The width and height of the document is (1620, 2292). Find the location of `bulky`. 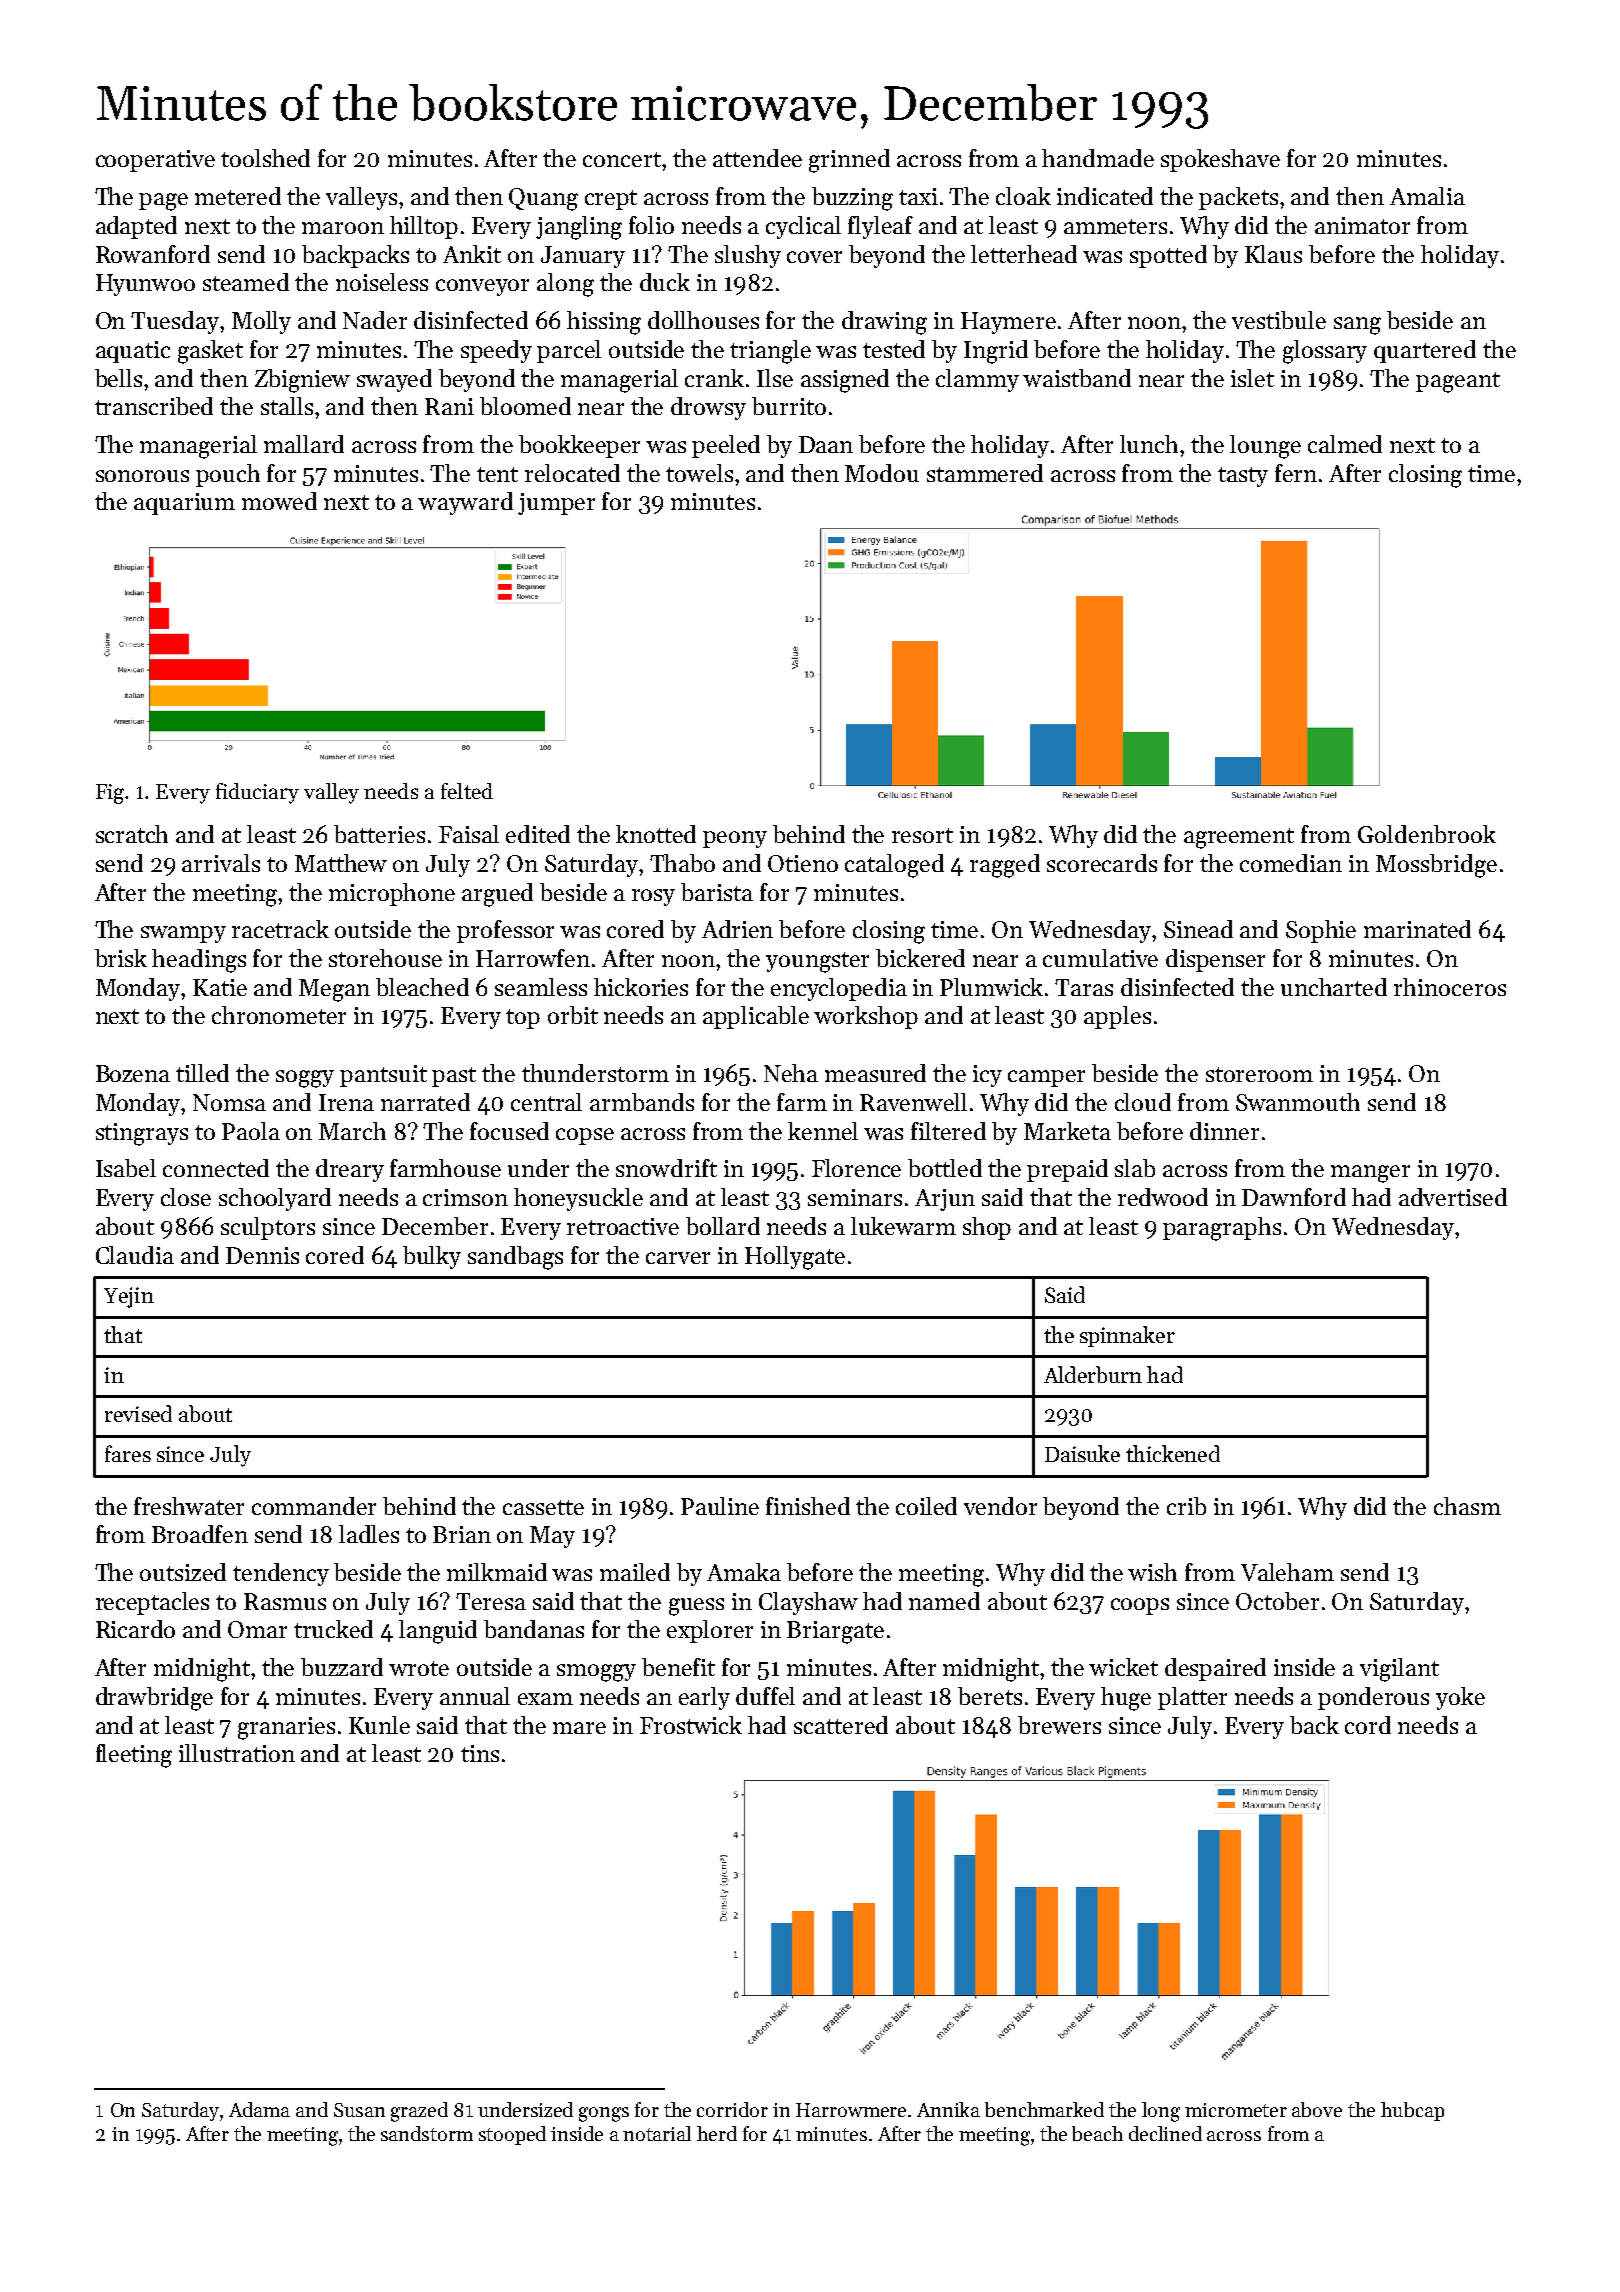

bulky is located at coordinates (432, 1257).
